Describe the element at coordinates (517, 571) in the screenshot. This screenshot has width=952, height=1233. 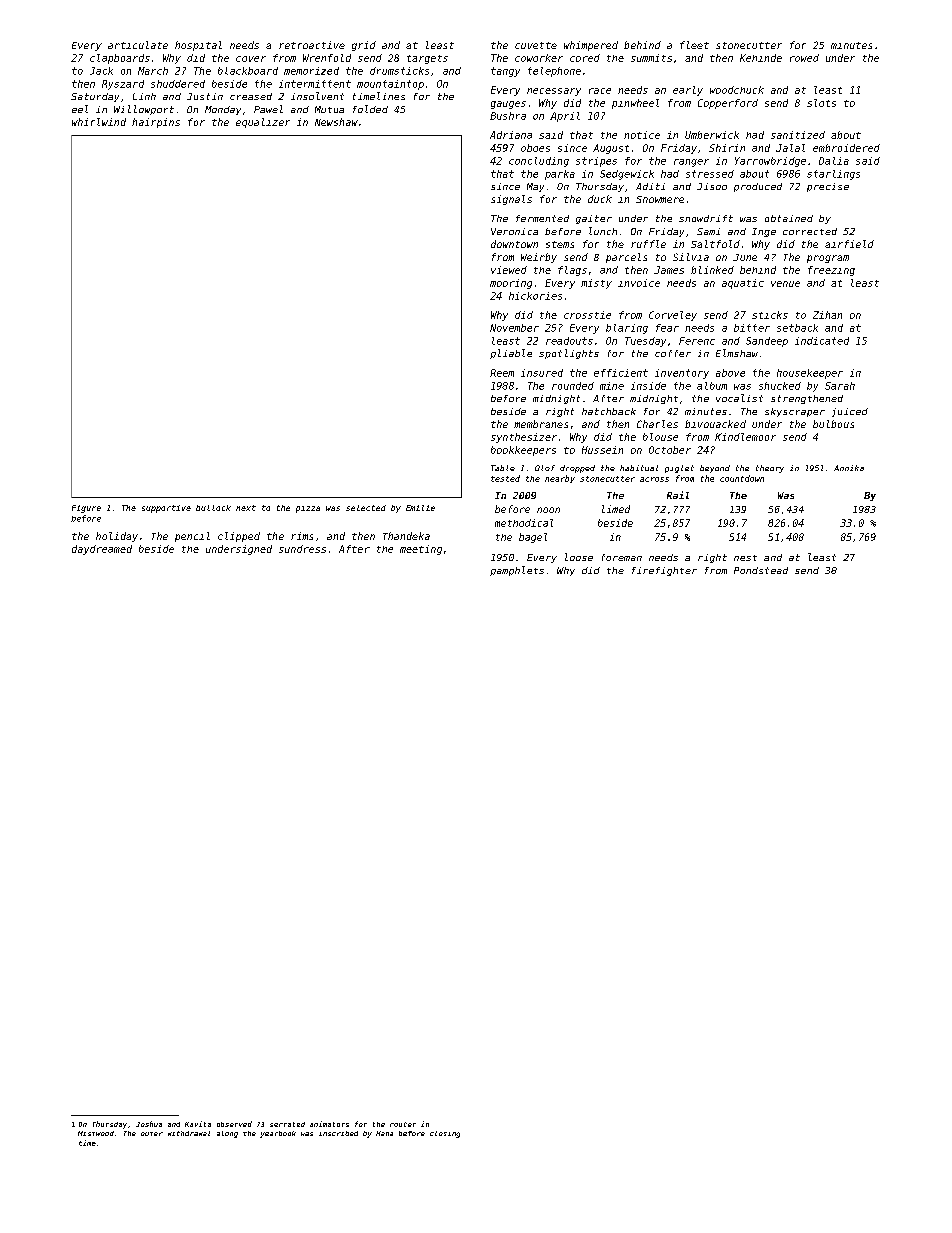
I see `pamphlets` at that location.
